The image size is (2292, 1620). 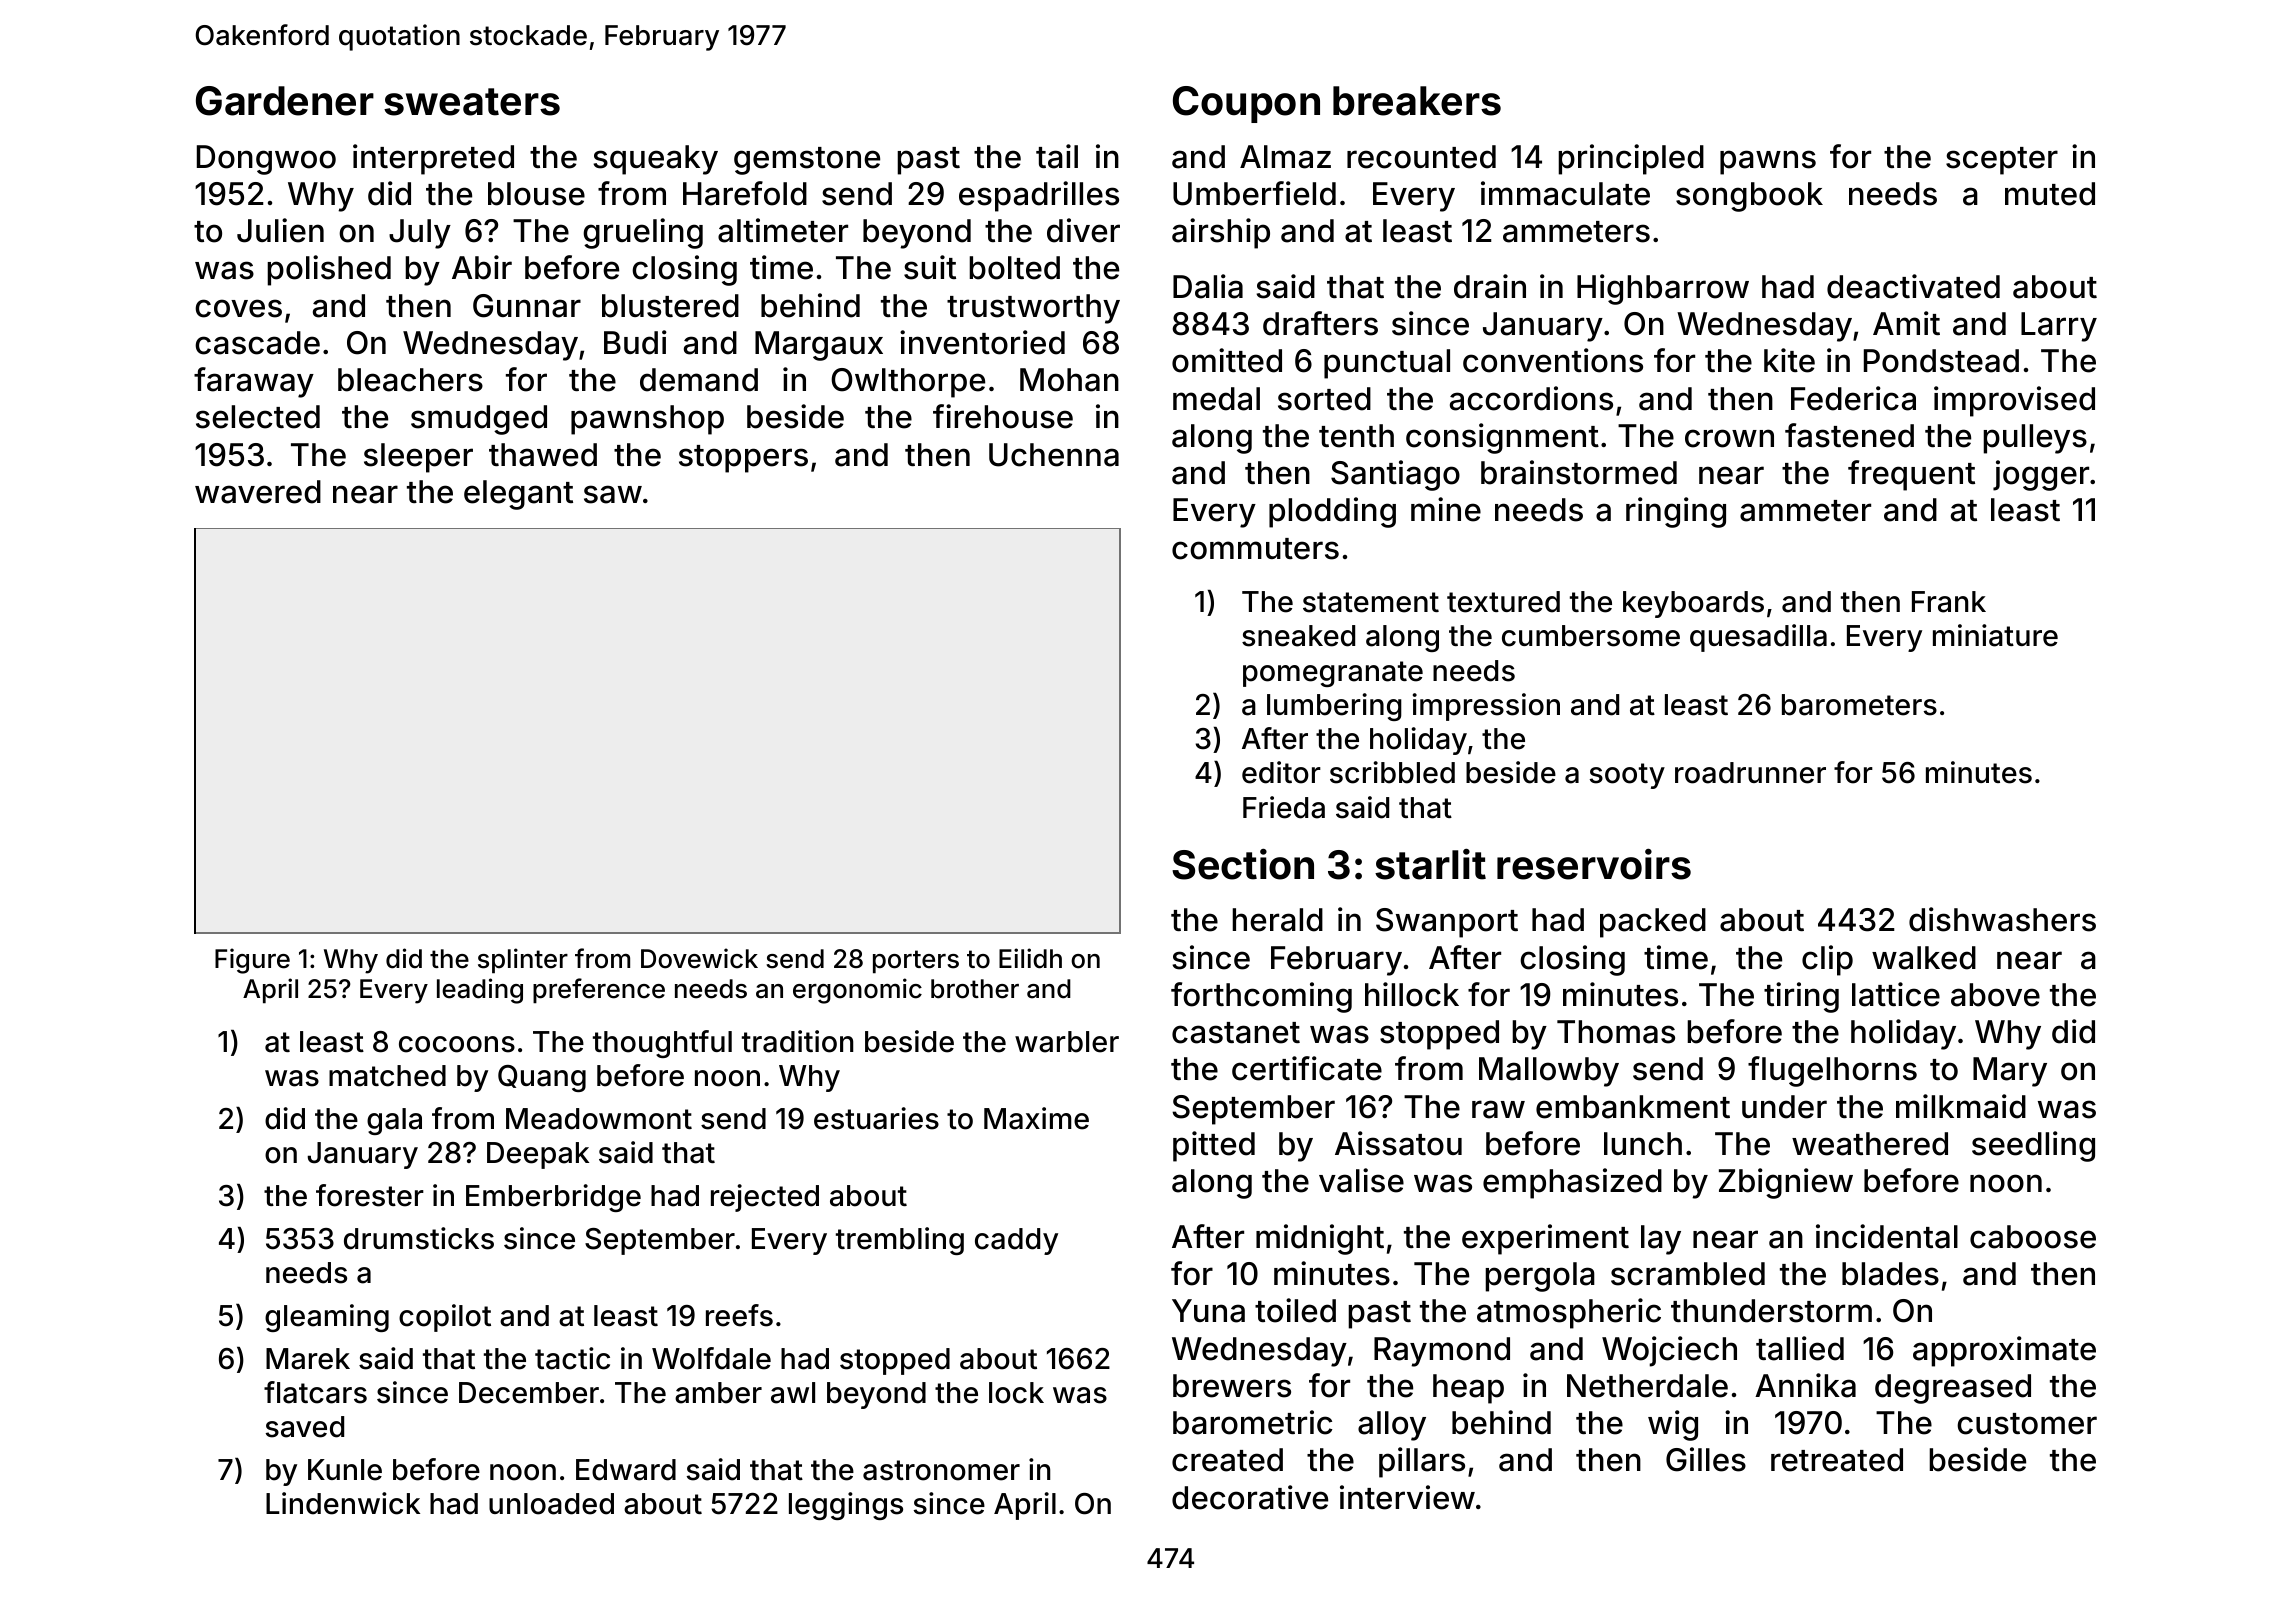 What do you see at coordinates (457, 1044) in the screenshot?
I see `cocoons` at bounding box center [457, 1044].
